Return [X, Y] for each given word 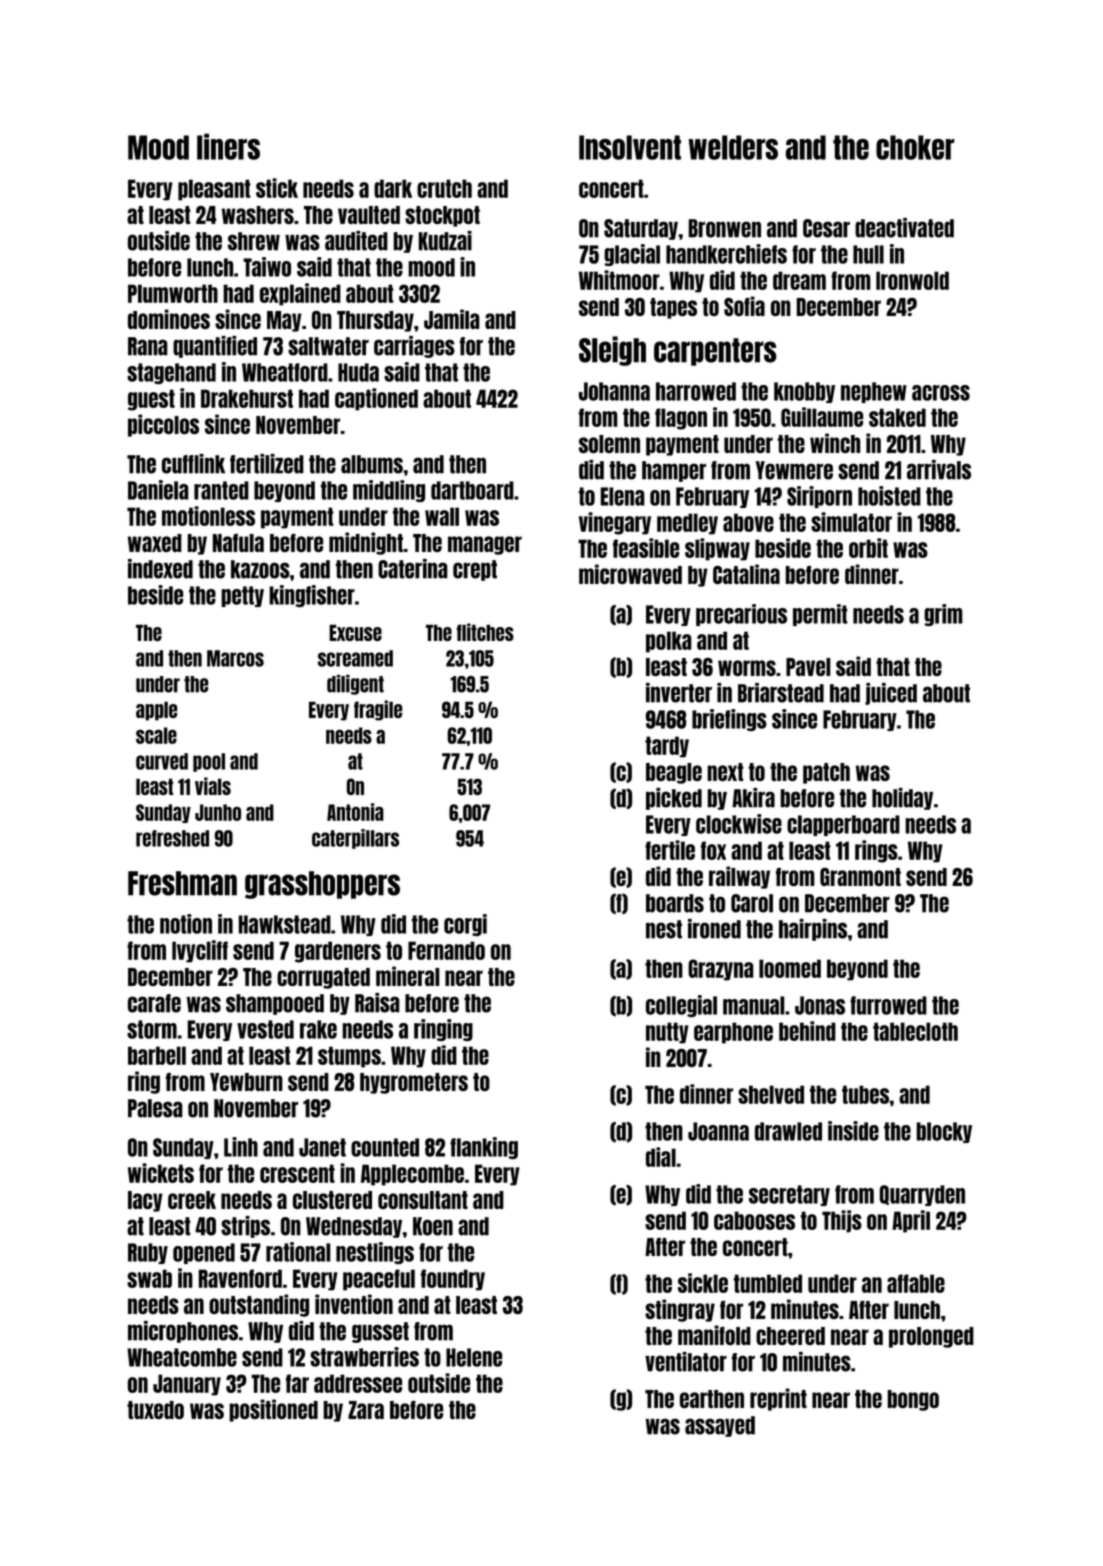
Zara [366, 1410]
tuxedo [155, 1410]
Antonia [355, 812]
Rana [148, 346]
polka [669, 642]
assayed [720, 1426]
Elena [623, 496]
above [748, 522]
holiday [902, 799]
